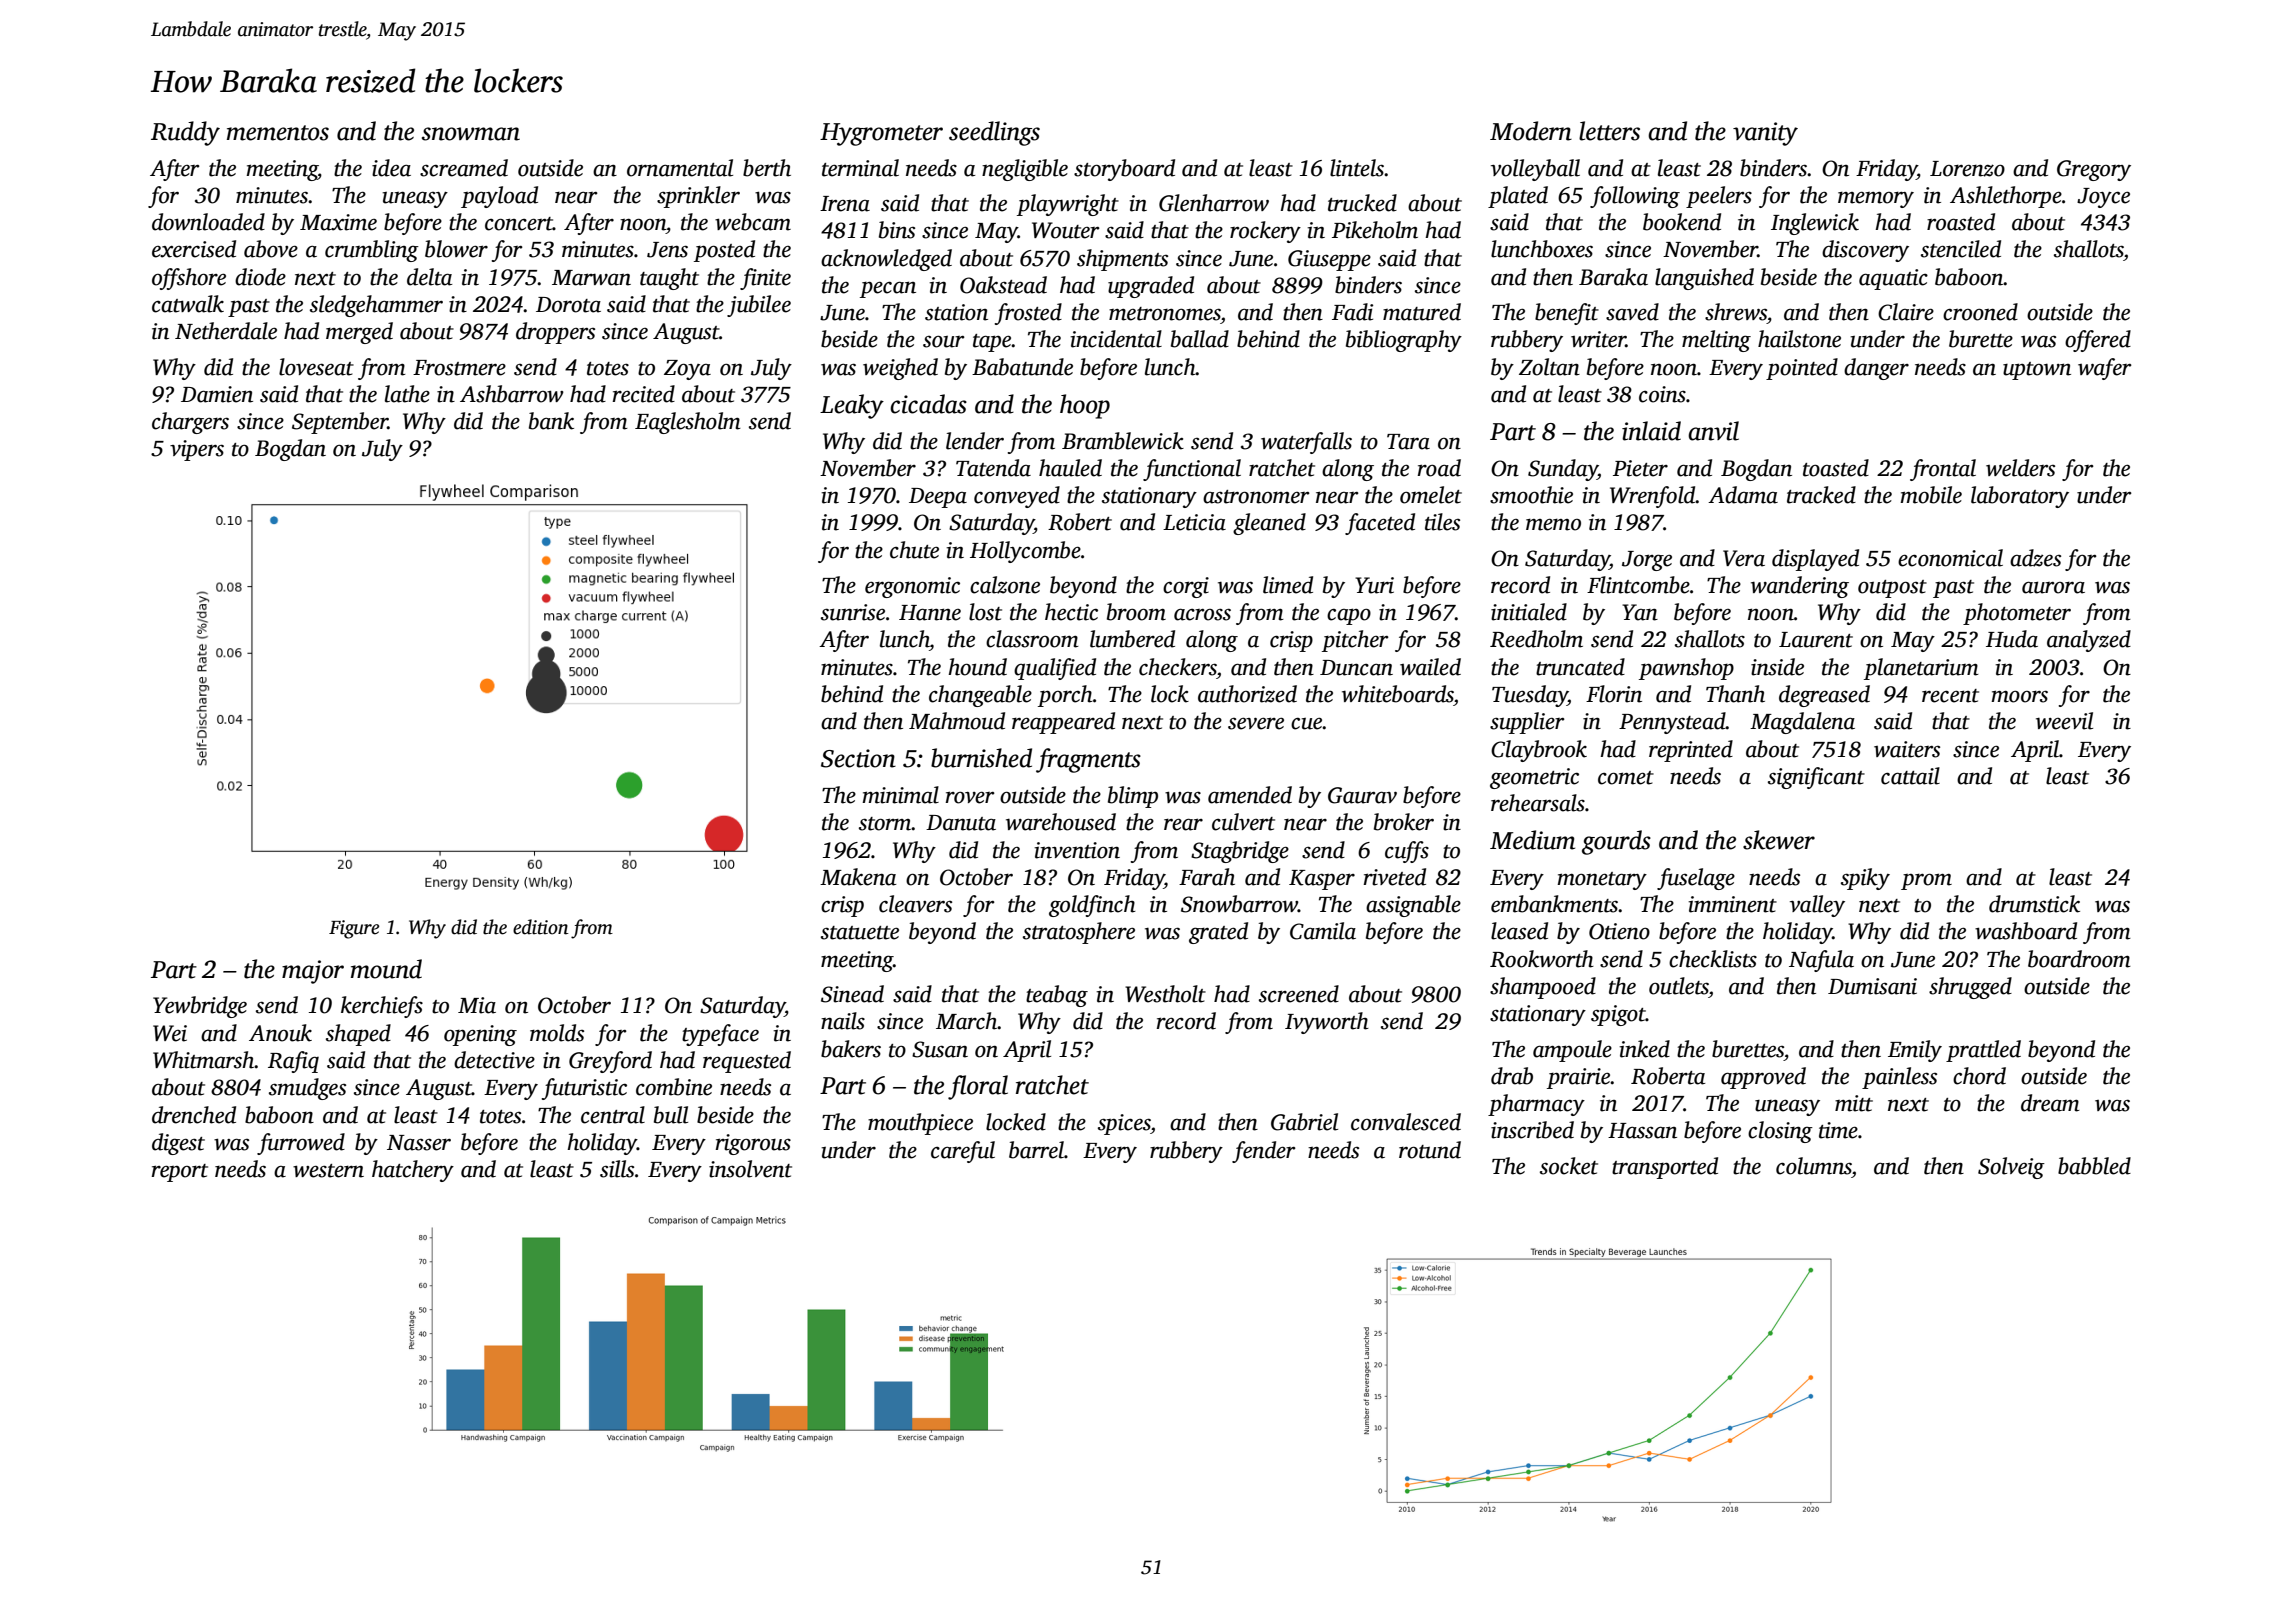  I want to click on Gabriel, so click(1304, 1122).
